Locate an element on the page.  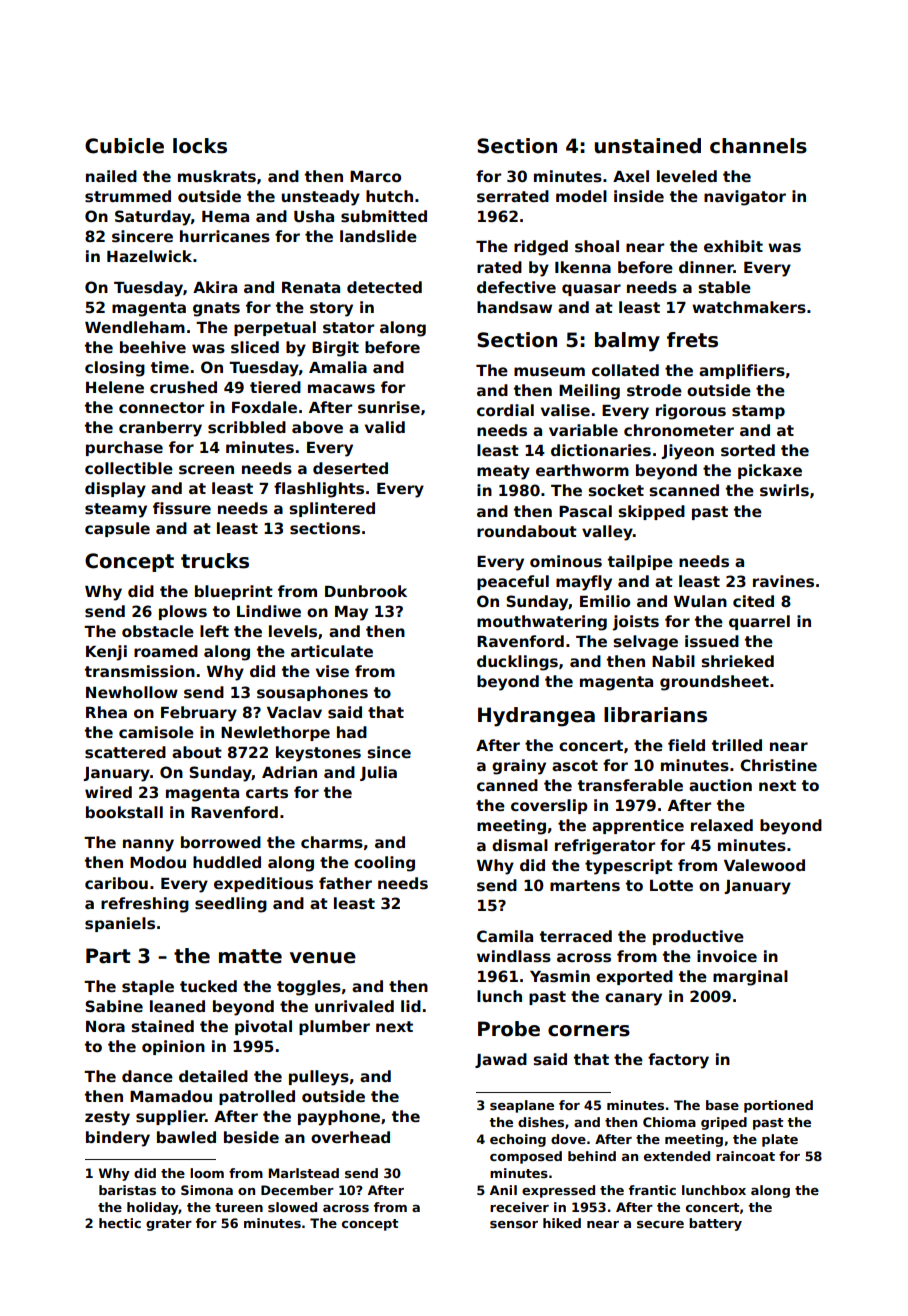
Jawad is located at coordinates (501, 1060).
